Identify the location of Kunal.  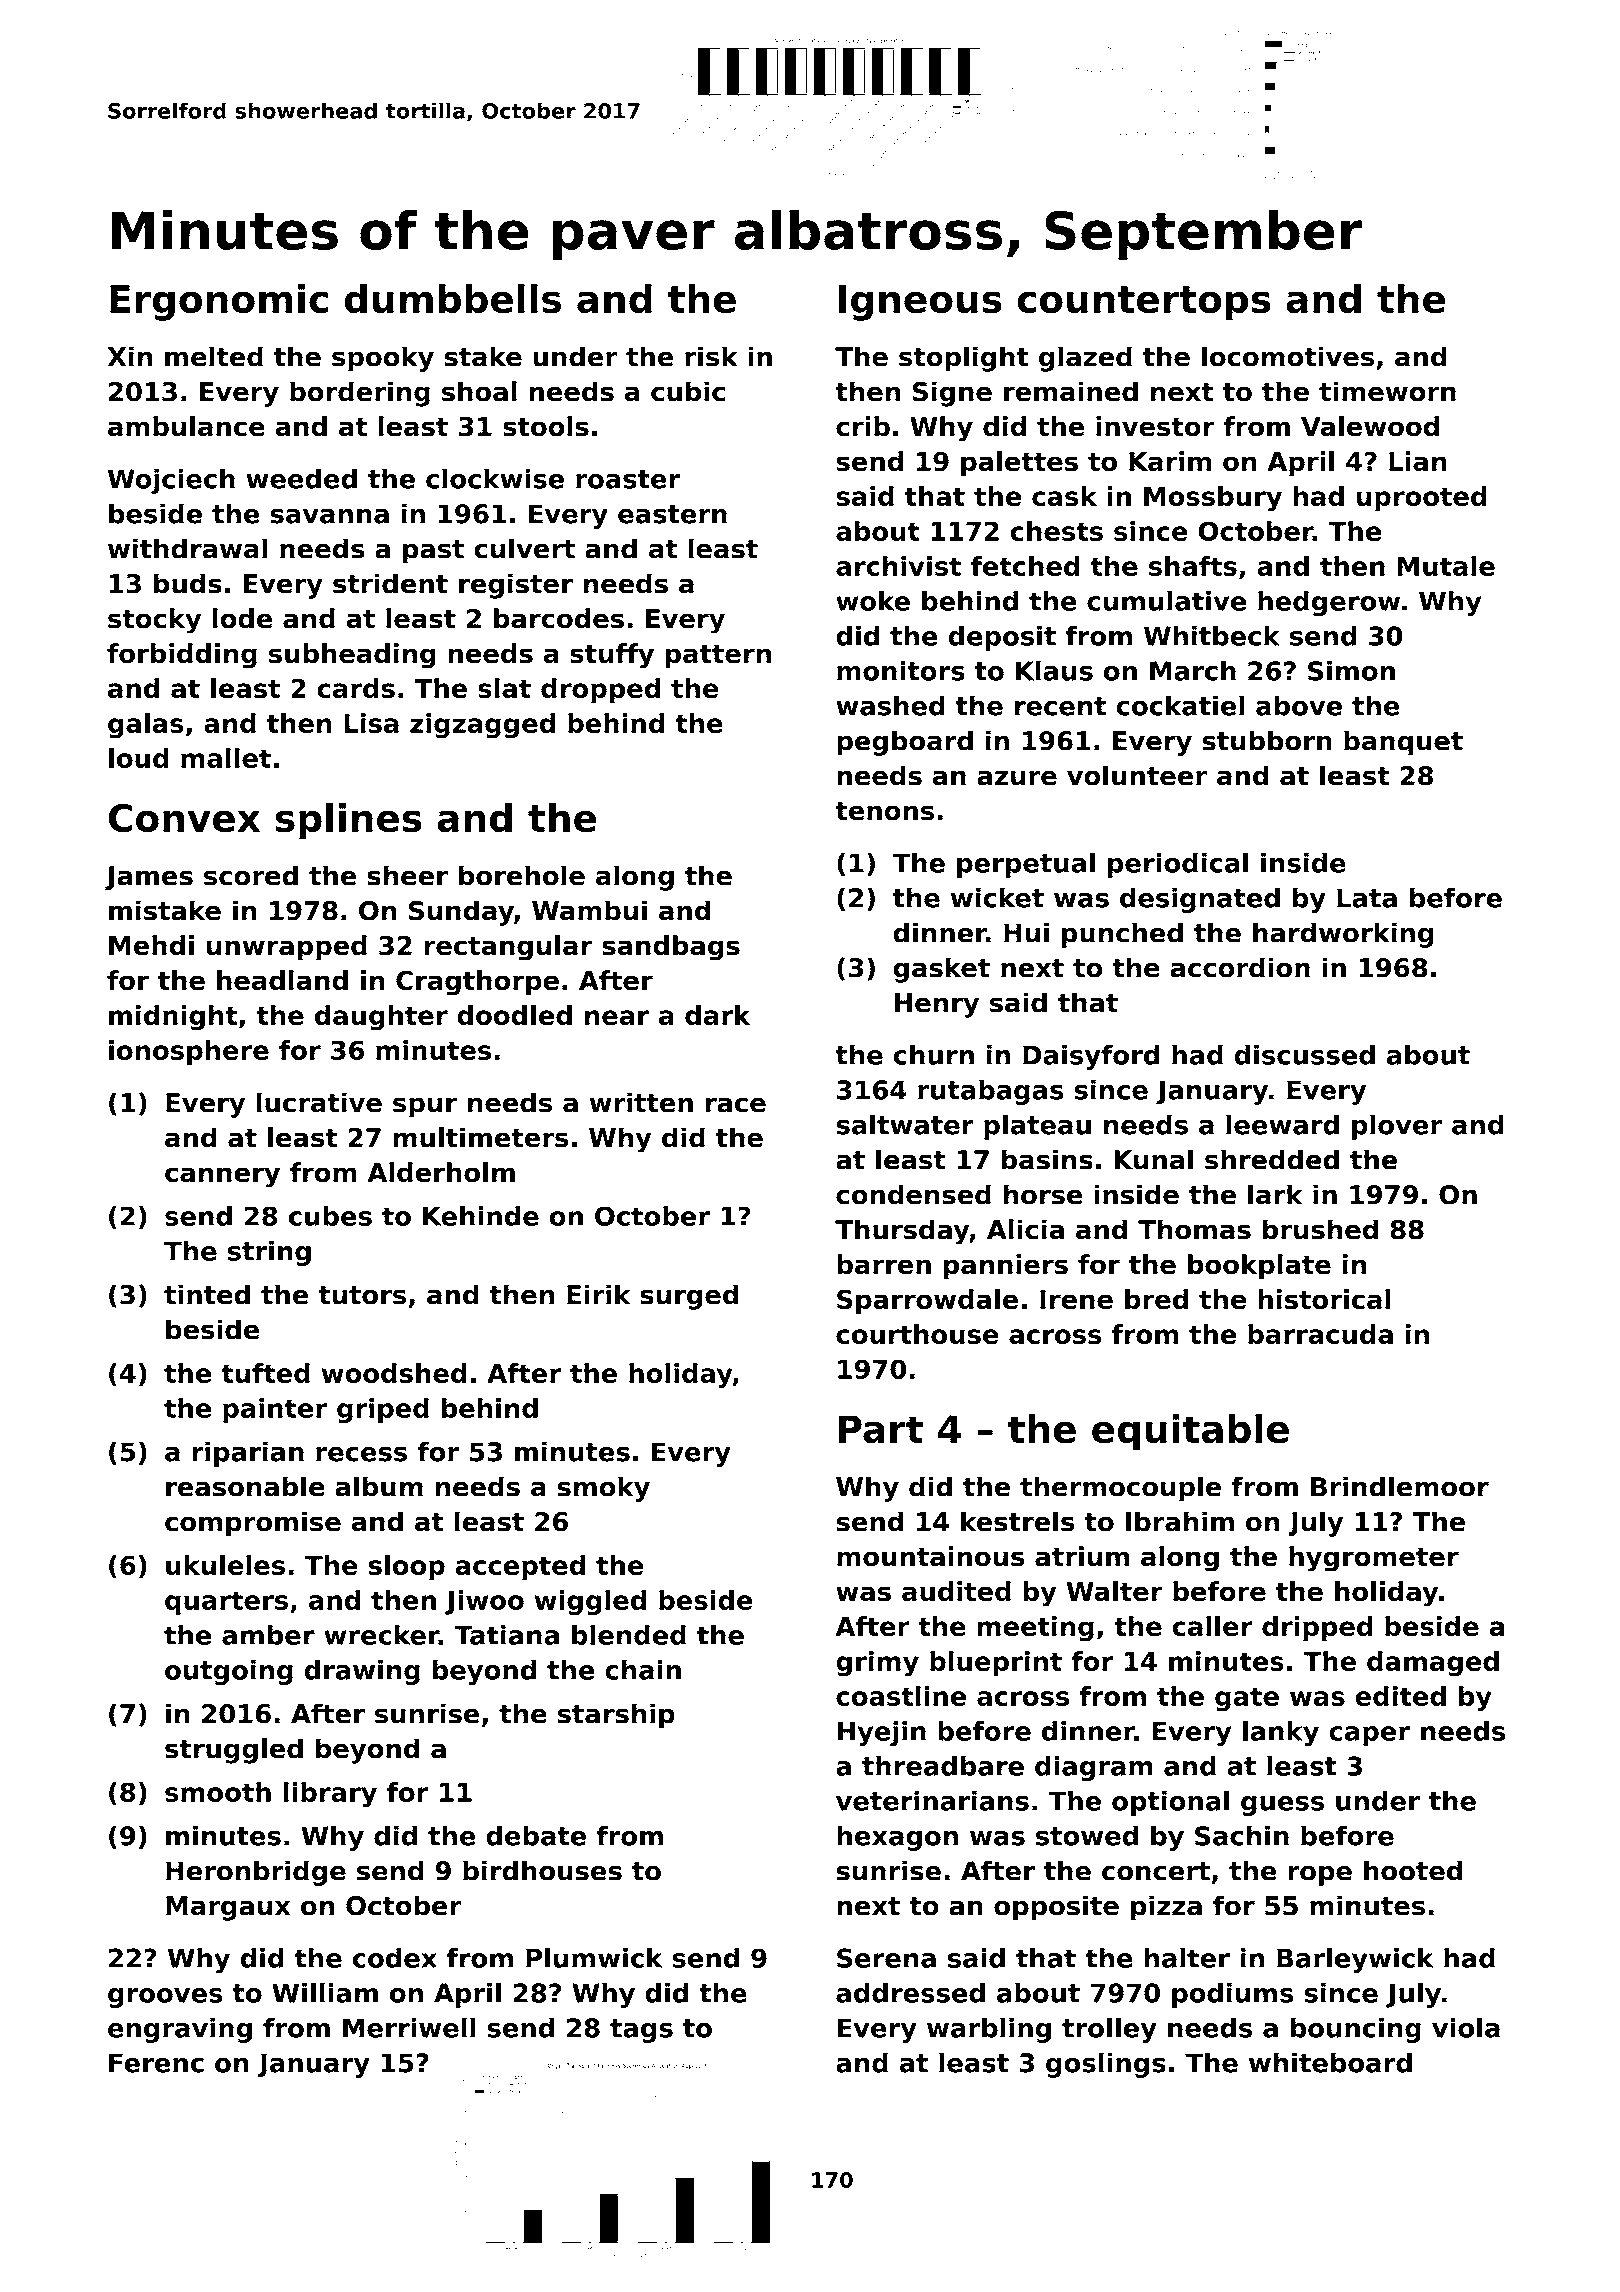
(1153, 1159).
